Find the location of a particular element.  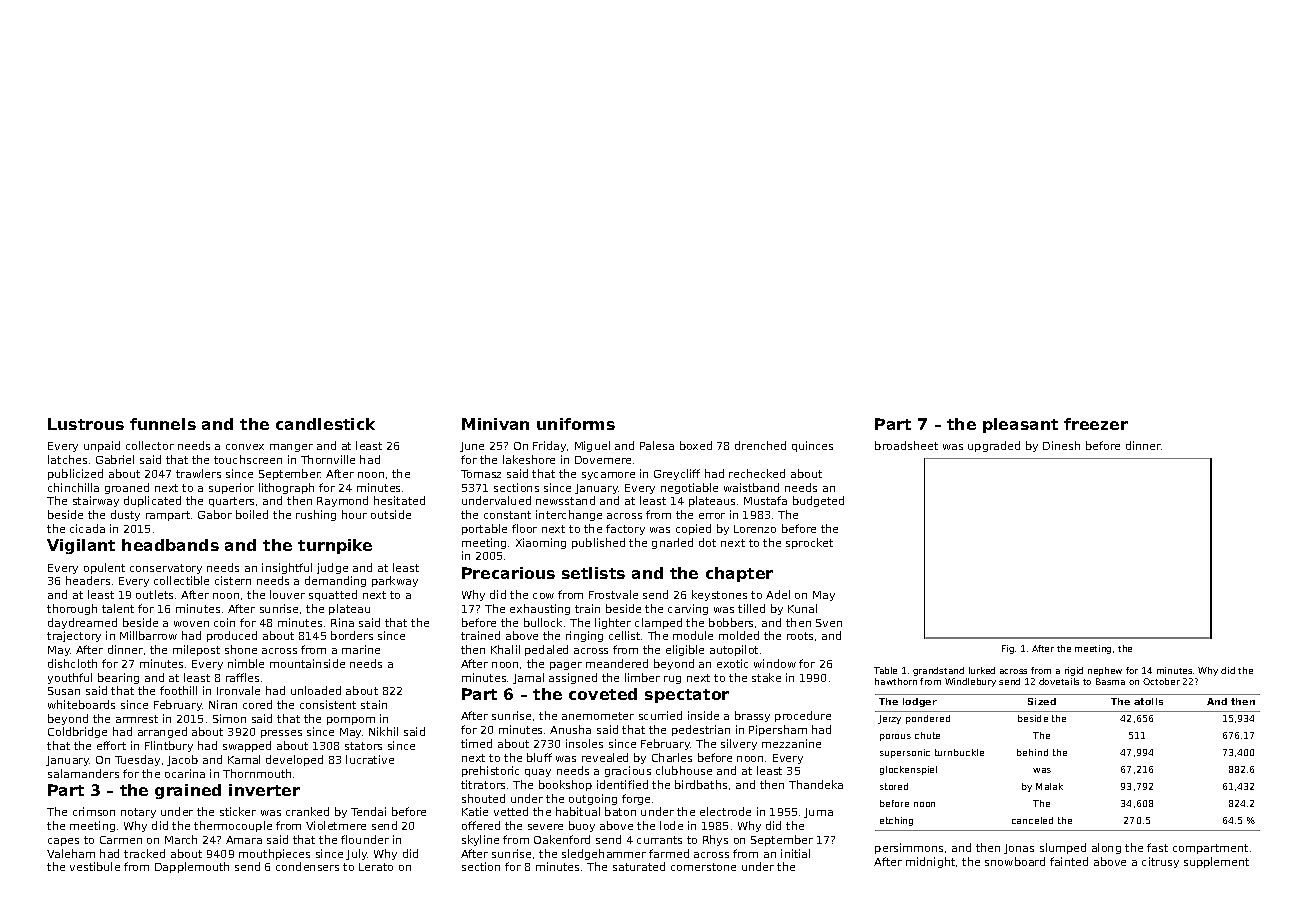

freezer is located at coordinates (1096, 424).
